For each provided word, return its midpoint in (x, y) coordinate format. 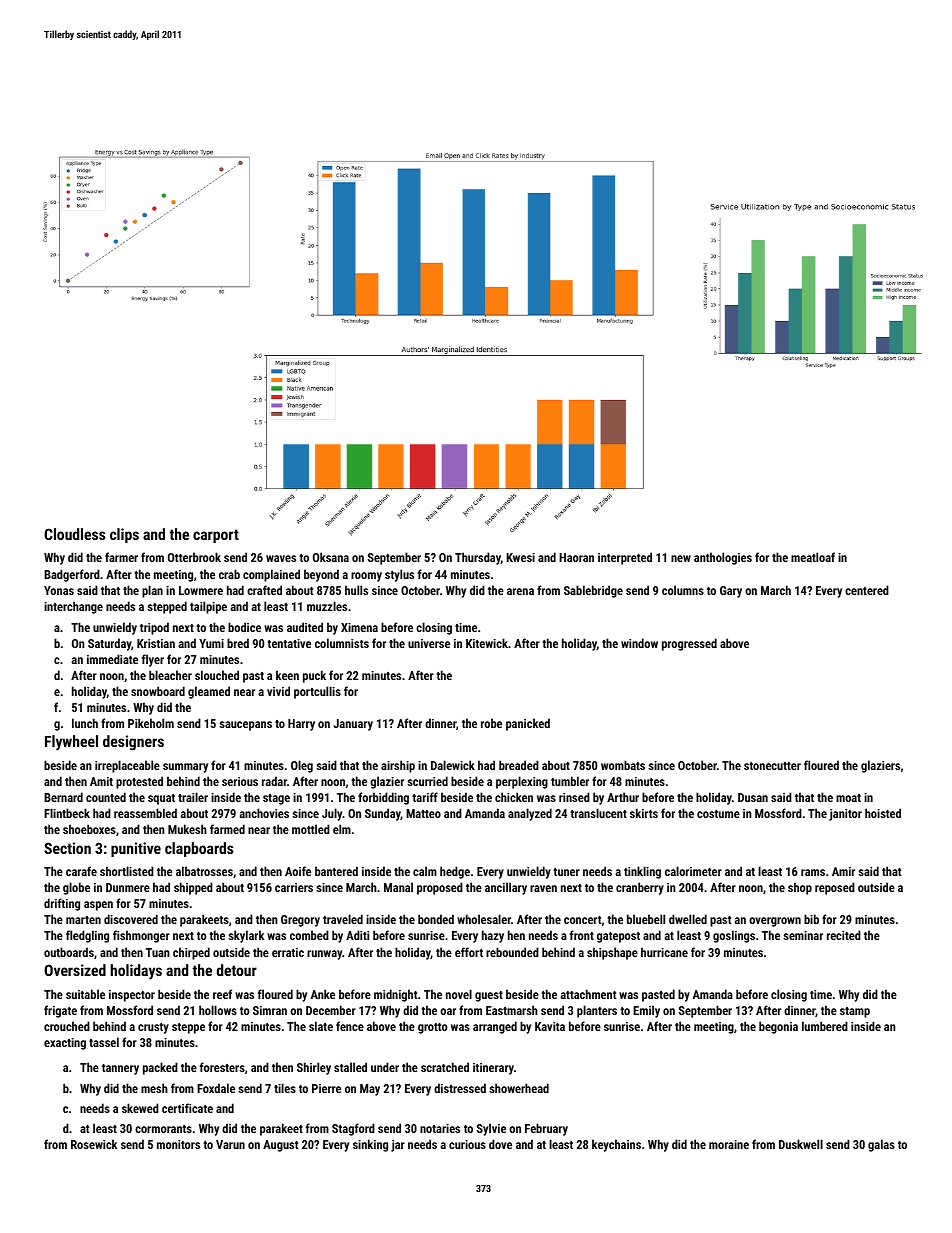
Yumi (211, 643)
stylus (399, 575)
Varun (230, 1144)
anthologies (723, 558)
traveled (343, 919)
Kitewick (487, 643)
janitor (845, 815)
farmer (121, 557)
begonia (778, 1027)
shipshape (612, 953)
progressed (689, 644)
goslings (734, 936)
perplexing (522, 782)
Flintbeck (67, 813)
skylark (246, 936)
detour (237, 970)
